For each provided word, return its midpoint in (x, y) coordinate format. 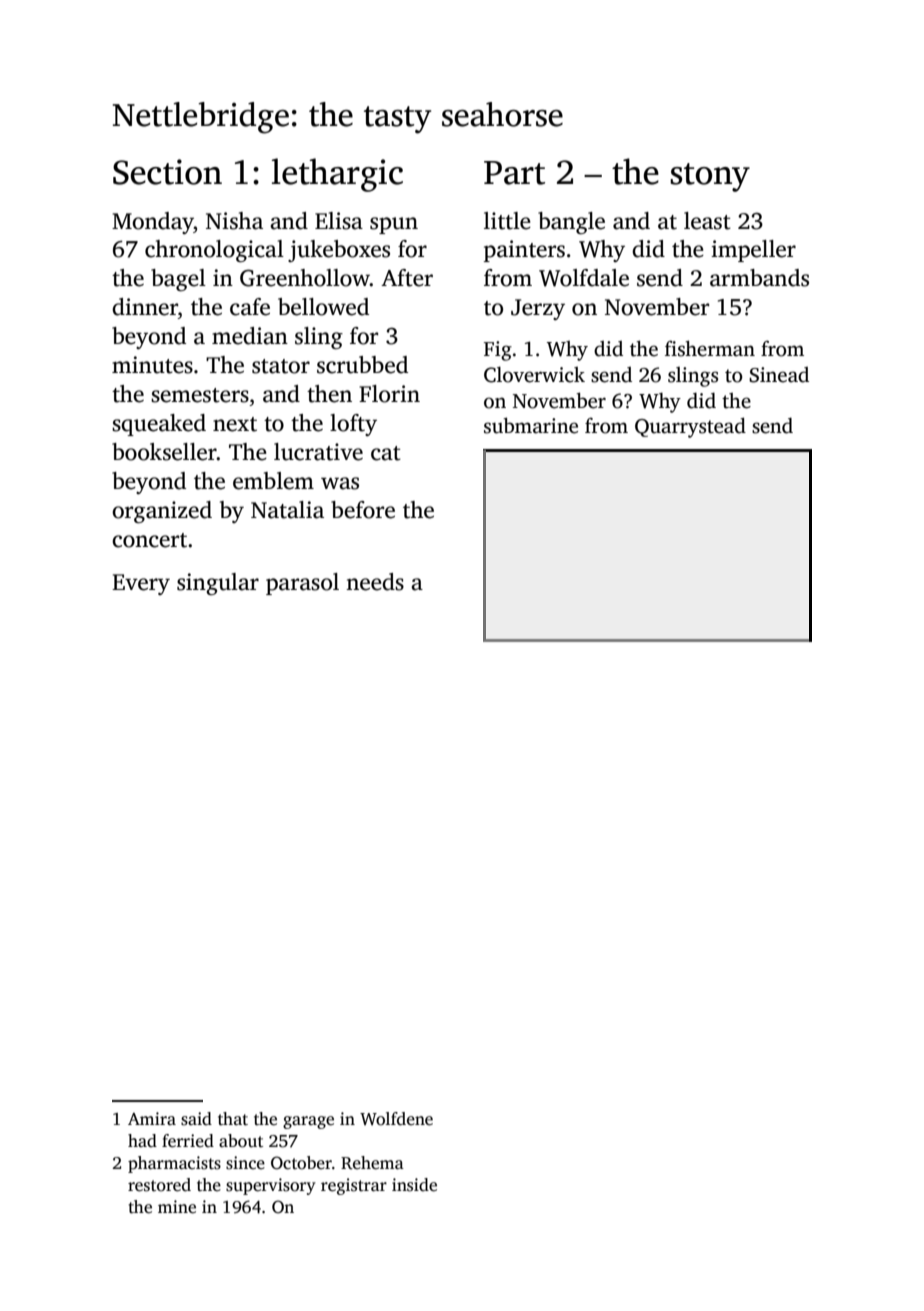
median (250, 336)
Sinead (779, 375)
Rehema (372, 1163)
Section (167, 172)
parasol (302, 584)
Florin (389, 394)
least (707, 221)
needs (375, 582)
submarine (531, 425)
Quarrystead (690, 427)
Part (514, 173)
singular (218, 584)
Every (141, 584)
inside (414, 1185)
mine (177, 1207)
